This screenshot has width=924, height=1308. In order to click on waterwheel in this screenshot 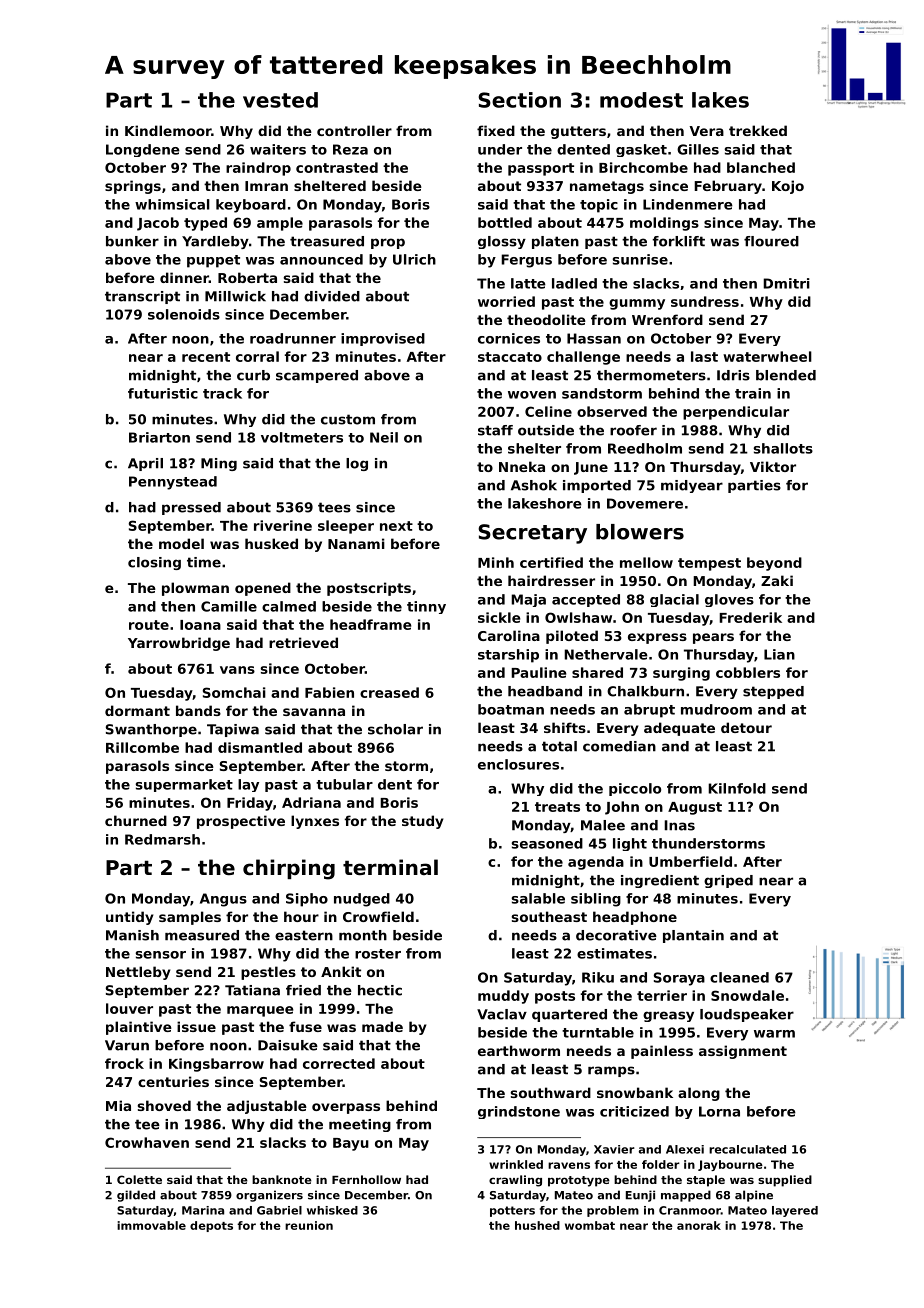, I will do `click(767, 356)`.
